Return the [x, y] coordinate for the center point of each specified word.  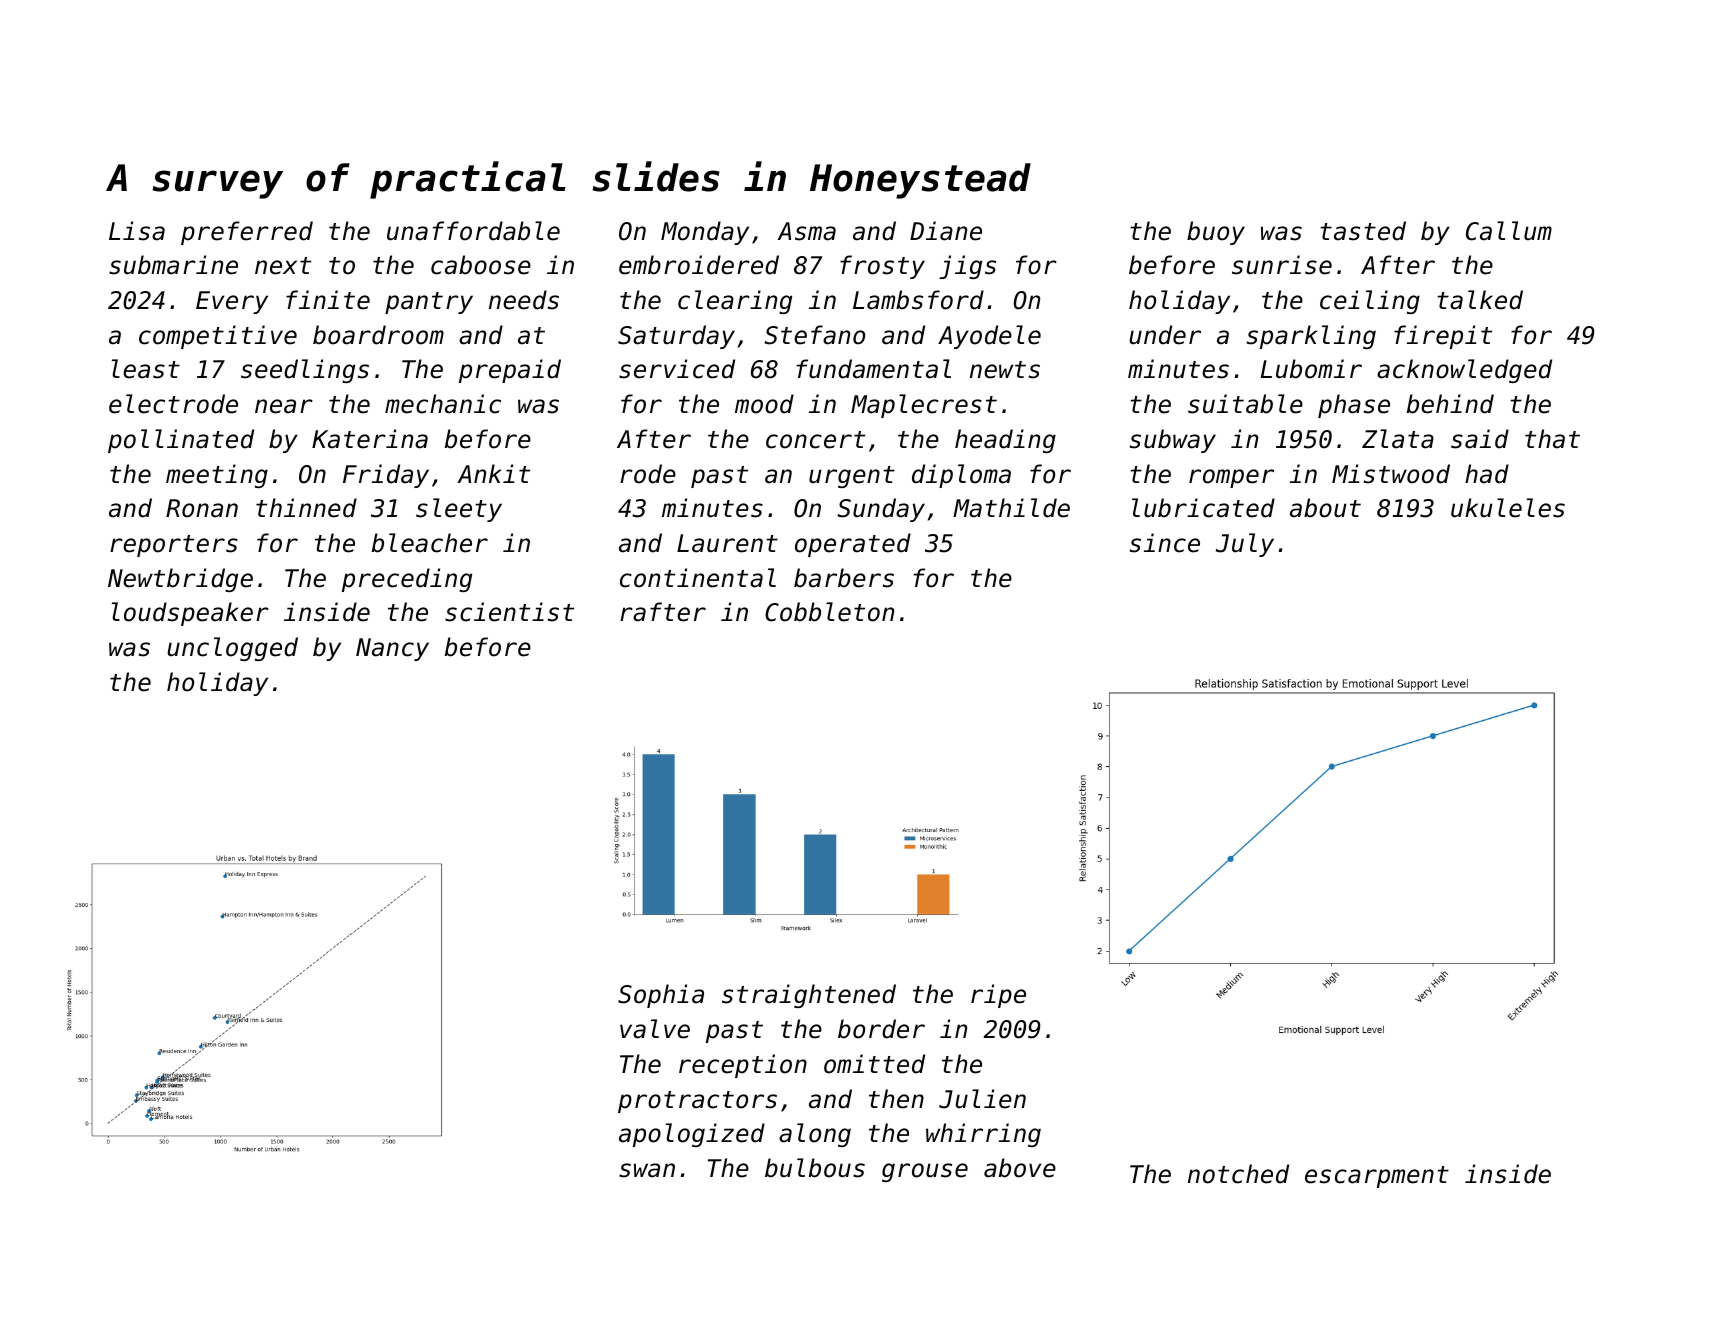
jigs [967, 267]
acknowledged [1464, 371]
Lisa [137, 231]
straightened [809, 996]
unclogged [233, 649]
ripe [998, 996]
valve [655, 1029]
